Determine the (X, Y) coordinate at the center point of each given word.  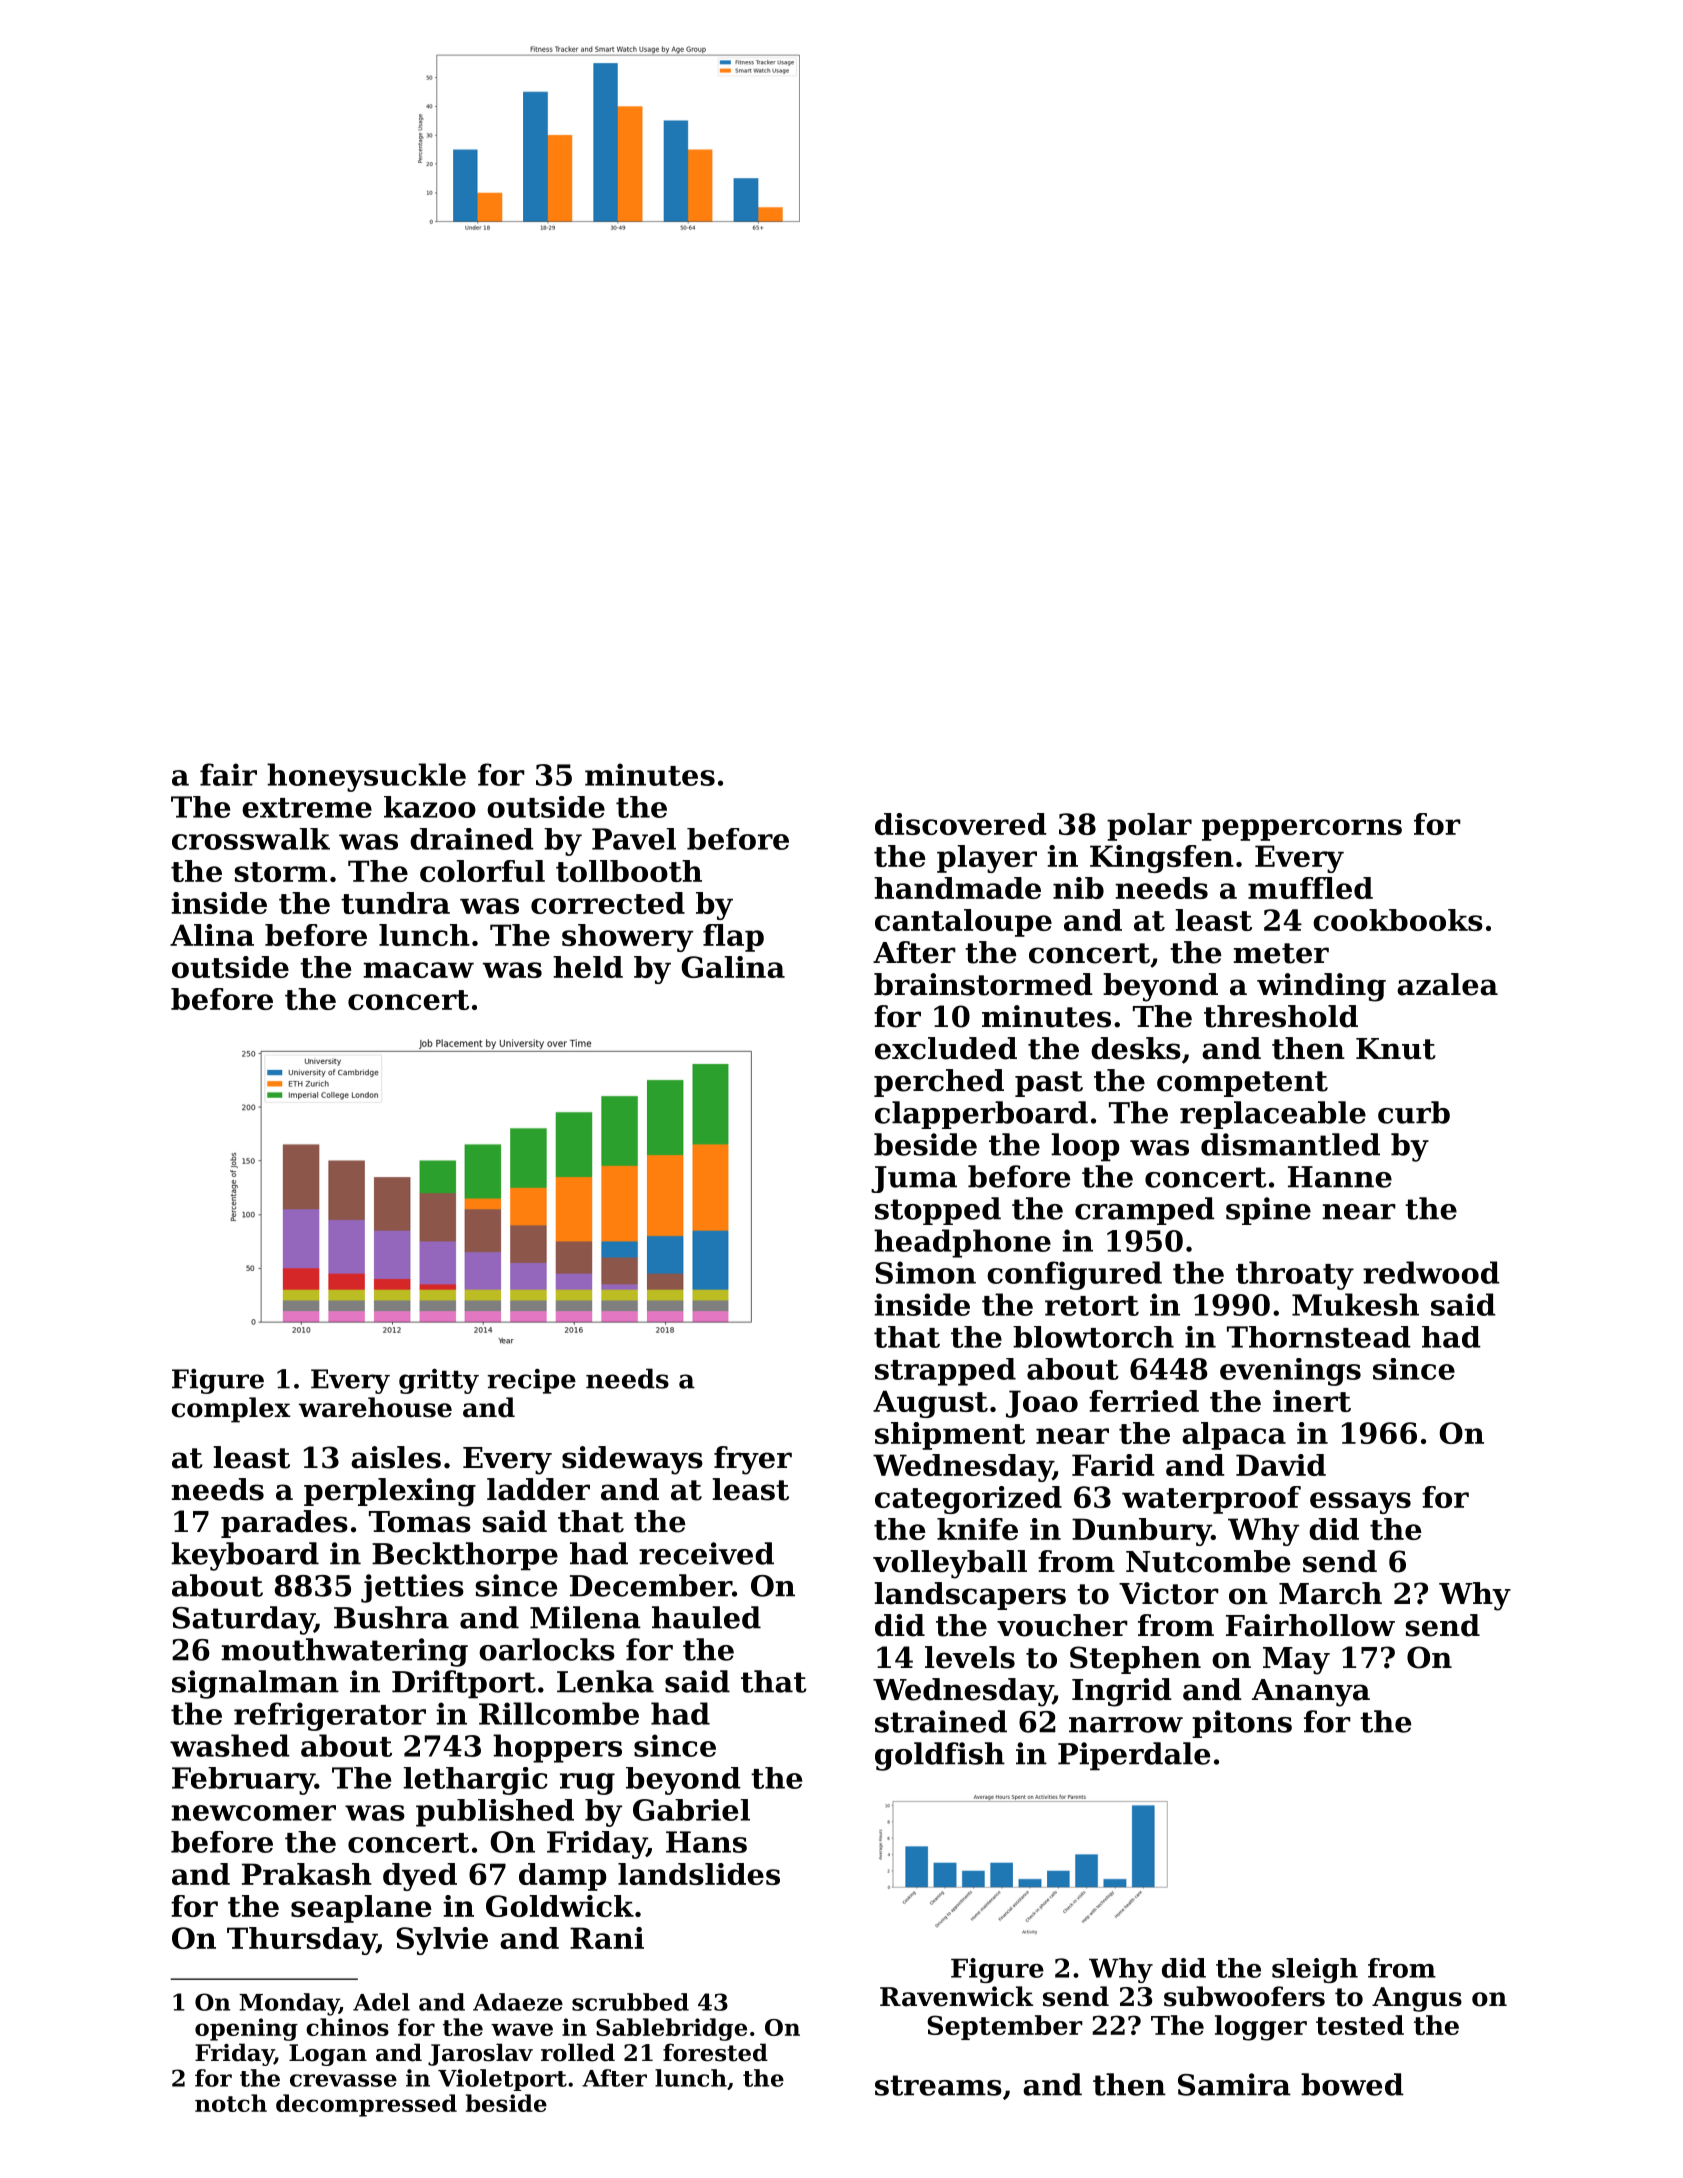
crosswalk (251, 839)
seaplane (361, 1909)
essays (1360, 1503)
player (987, 859)
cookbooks (1398, 920)
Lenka (605, 1681)
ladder (538, 1489)
